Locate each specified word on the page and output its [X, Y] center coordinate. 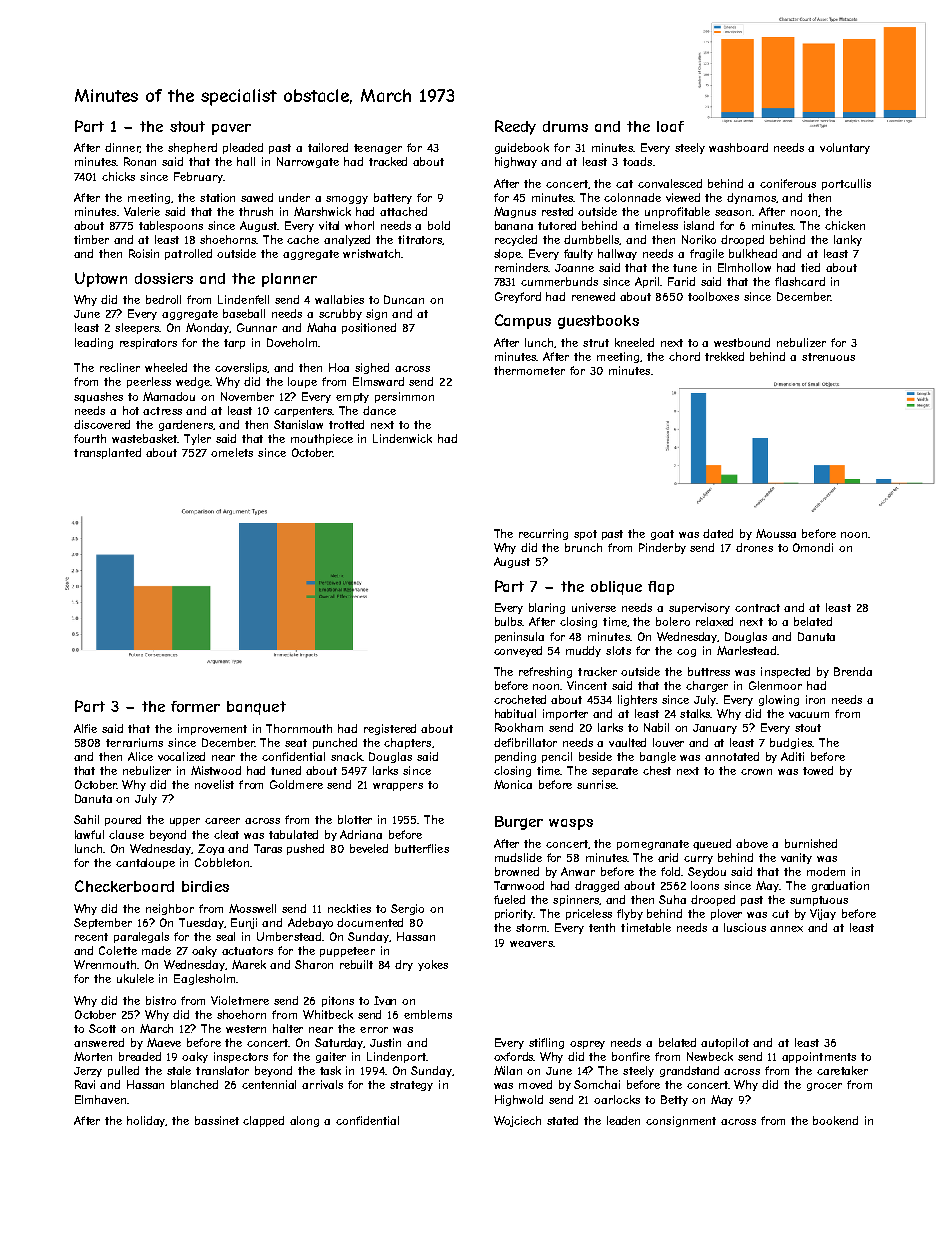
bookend [835, 1120]
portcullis [846, 184]
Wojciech [517, 1121]
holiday [146, 1121]
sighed [372, 368]
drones [754, 547]
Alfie [85, 728]
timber [91, 239]
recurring [543, 534]
